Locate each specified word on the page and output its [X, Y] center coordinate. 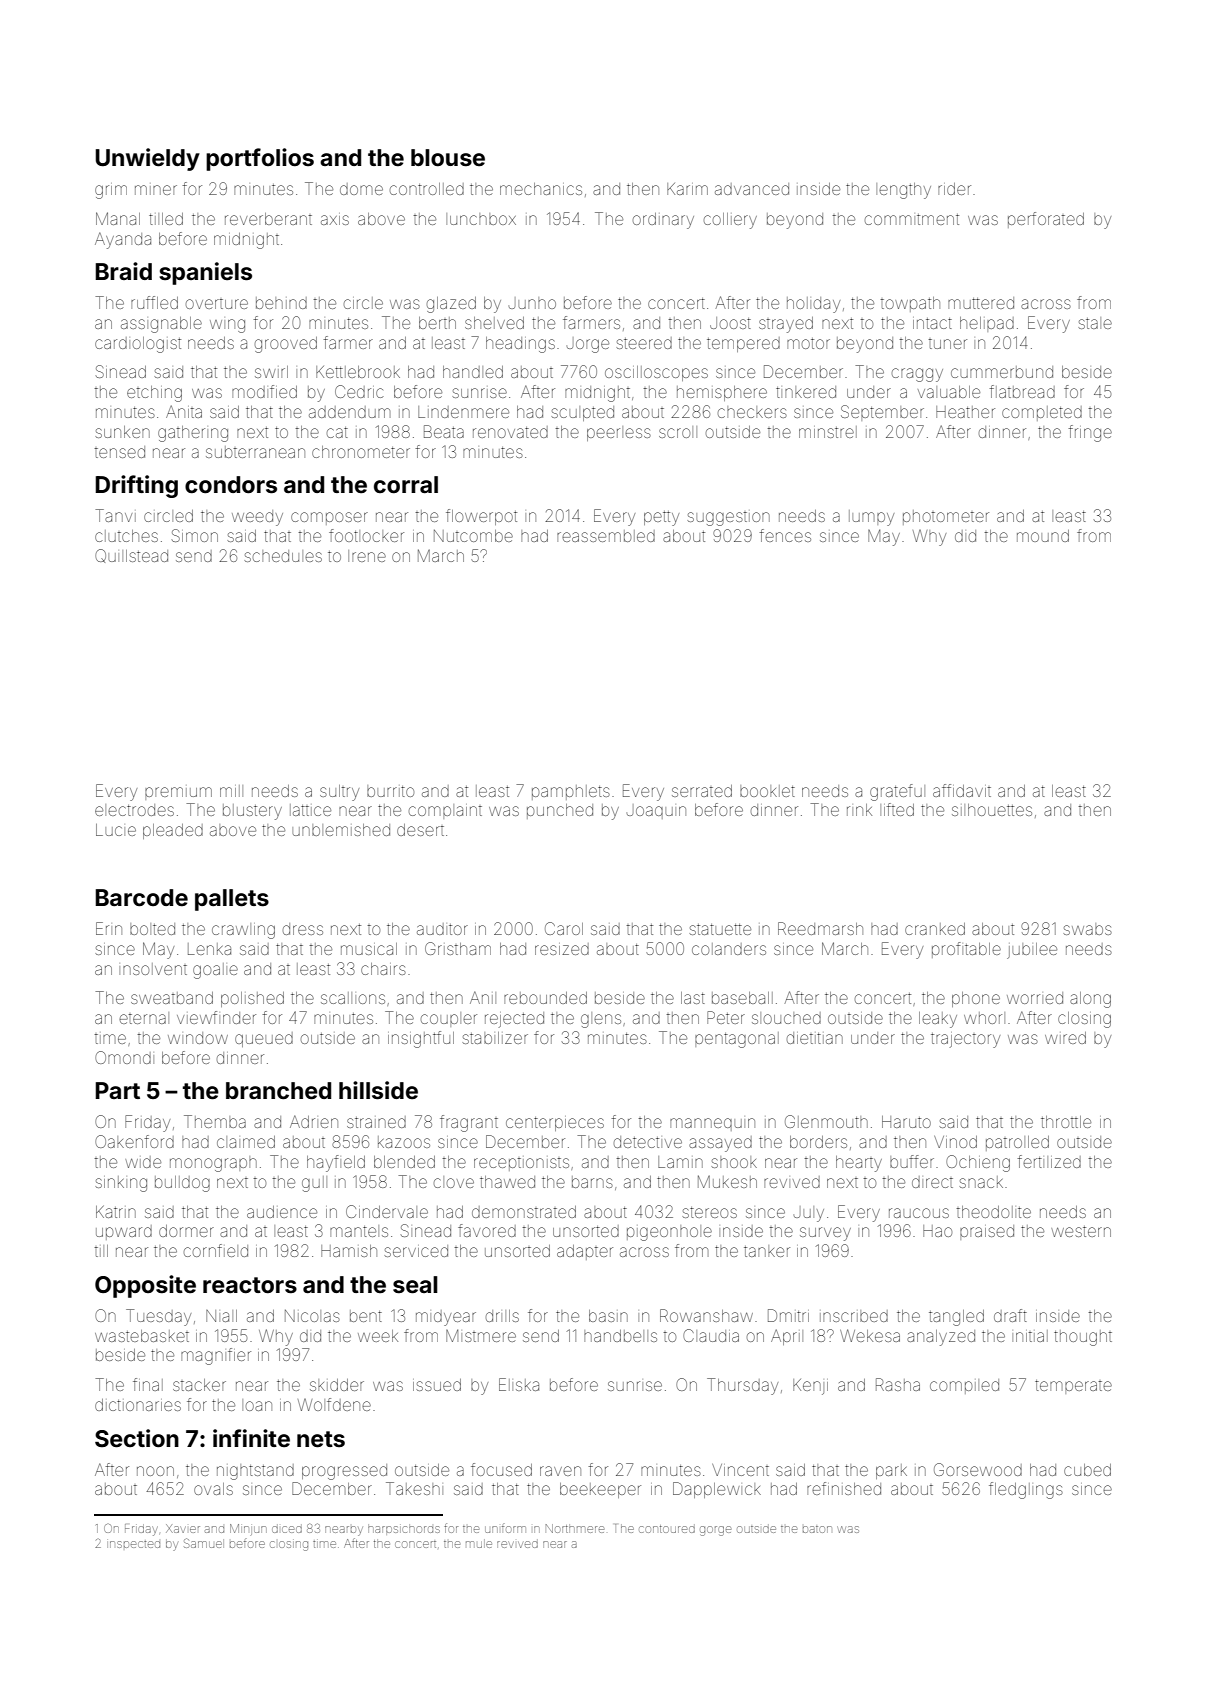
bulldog [182, 1184]
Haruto [906, 1122]
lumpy [871, 518]
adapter [585, 1252]
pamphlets [571, 792]
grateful [897, 792]
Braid [123, 271]
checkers [752, 412]
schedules [283, 556]
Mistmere [481, 1335]
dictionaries [138, 1405]
